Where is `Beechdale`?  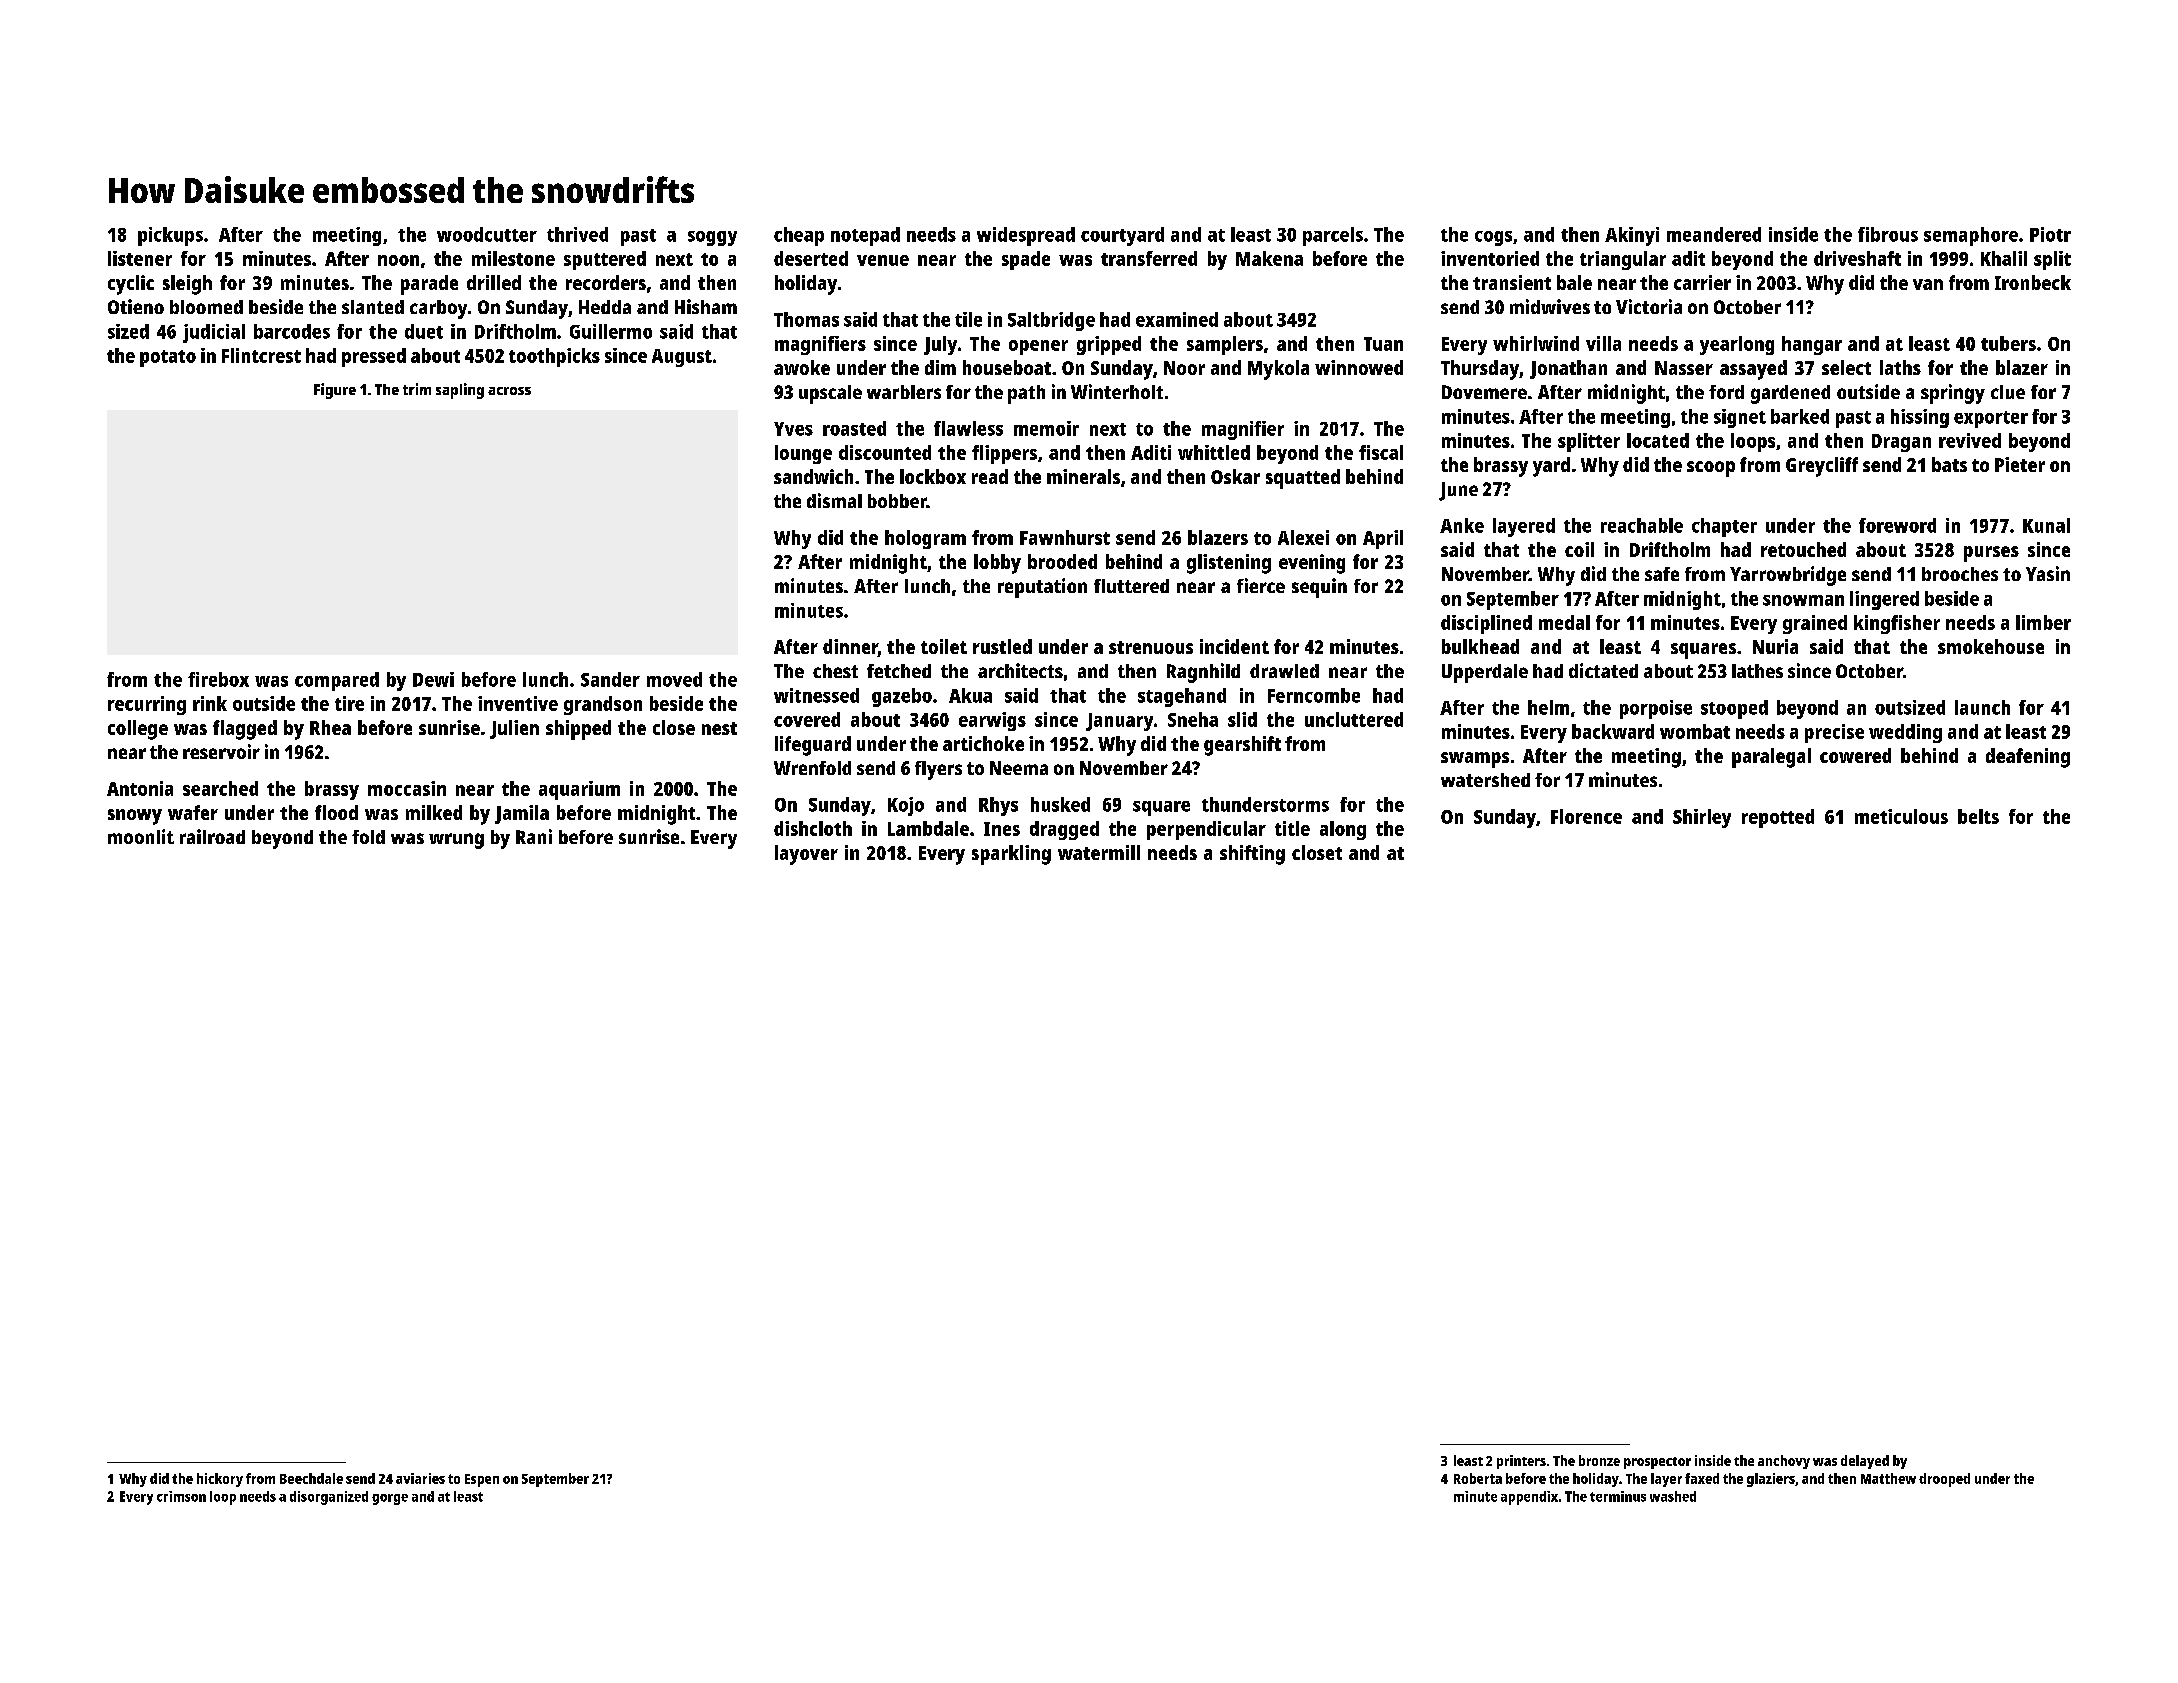
Beechdale is located at coordinates (311, 1478).
